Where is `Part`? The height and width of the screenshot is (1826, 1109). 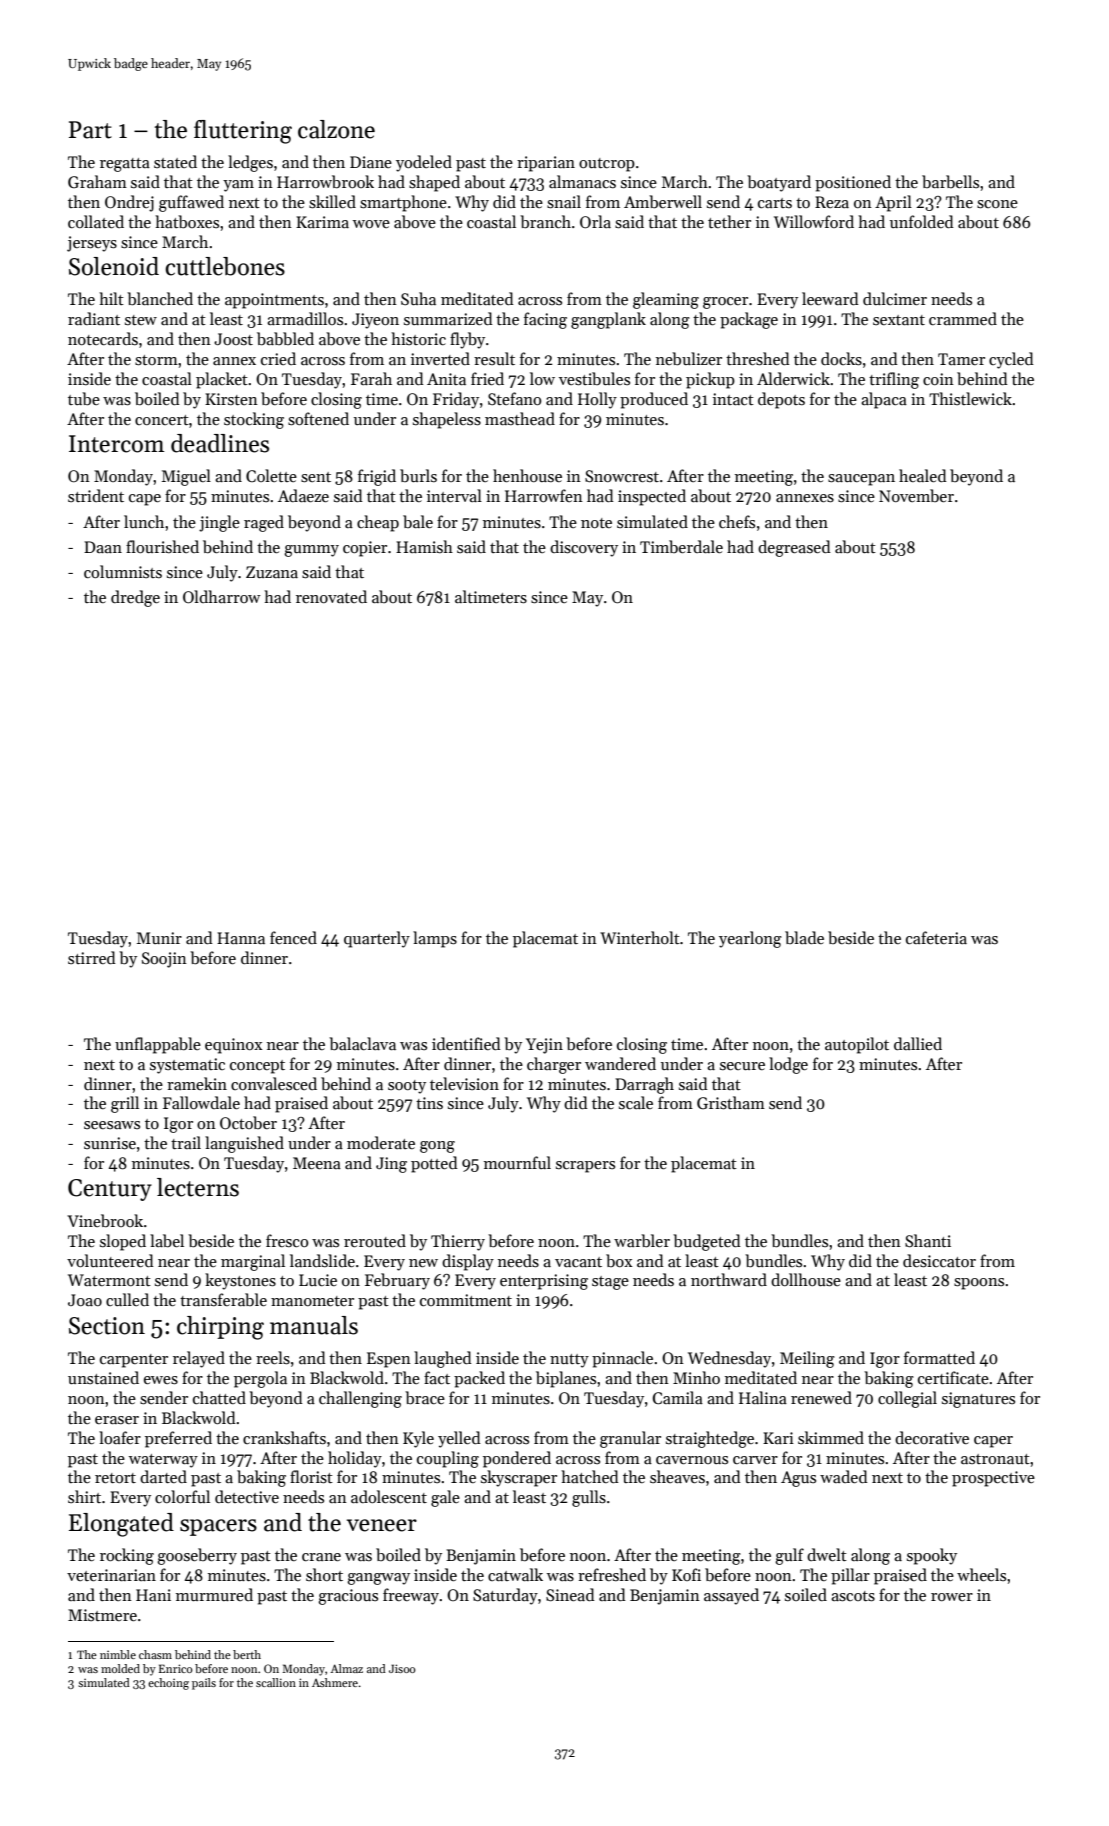 Part is located at coordinates (90, 130).
